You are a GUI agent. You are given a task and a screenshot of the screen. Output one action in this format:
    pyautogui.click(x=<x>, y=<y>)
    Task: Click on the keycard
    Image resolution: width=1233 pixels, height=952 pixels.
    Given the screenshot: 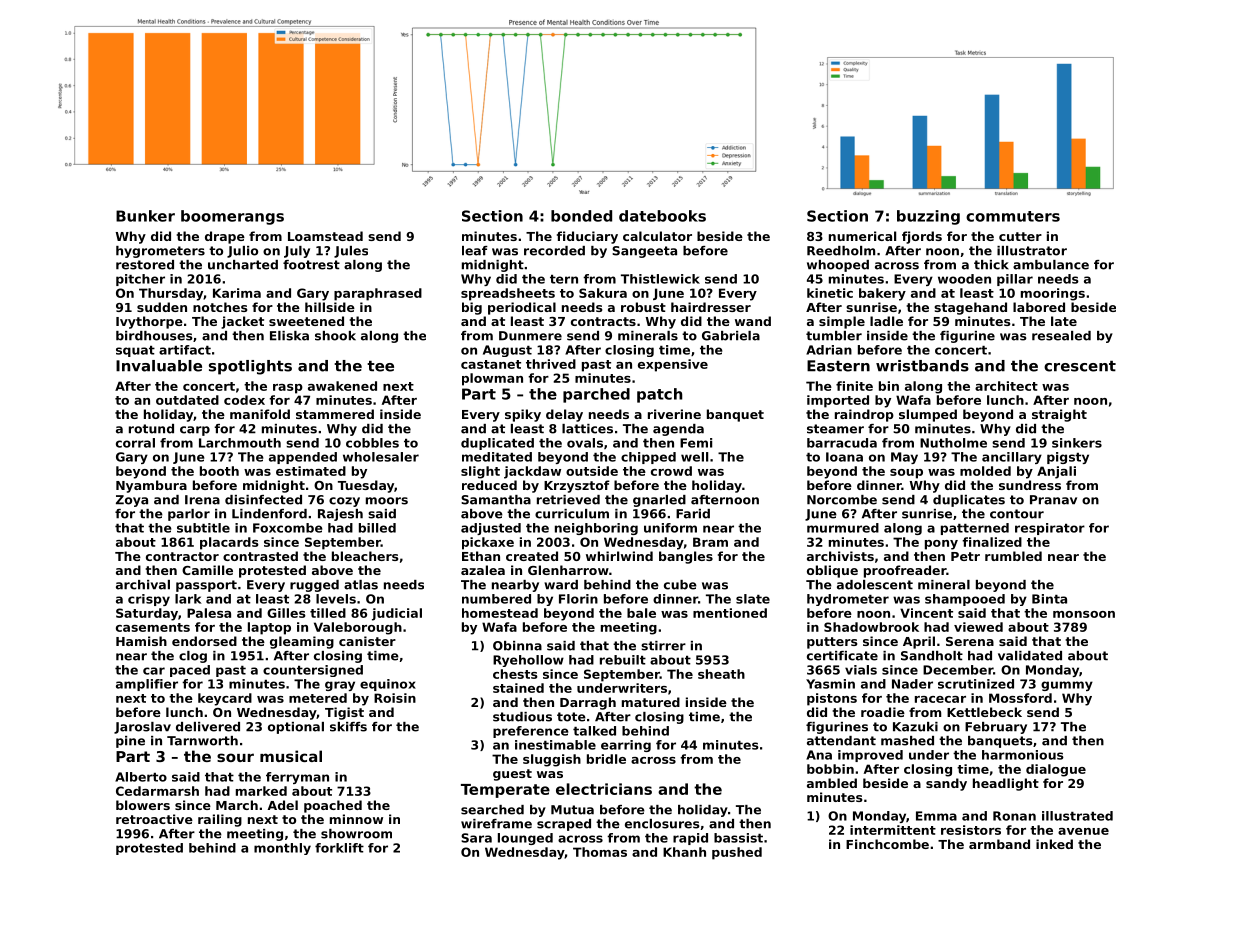 What is the action you would take?
    pyautogui.click(x=225, y=699)
